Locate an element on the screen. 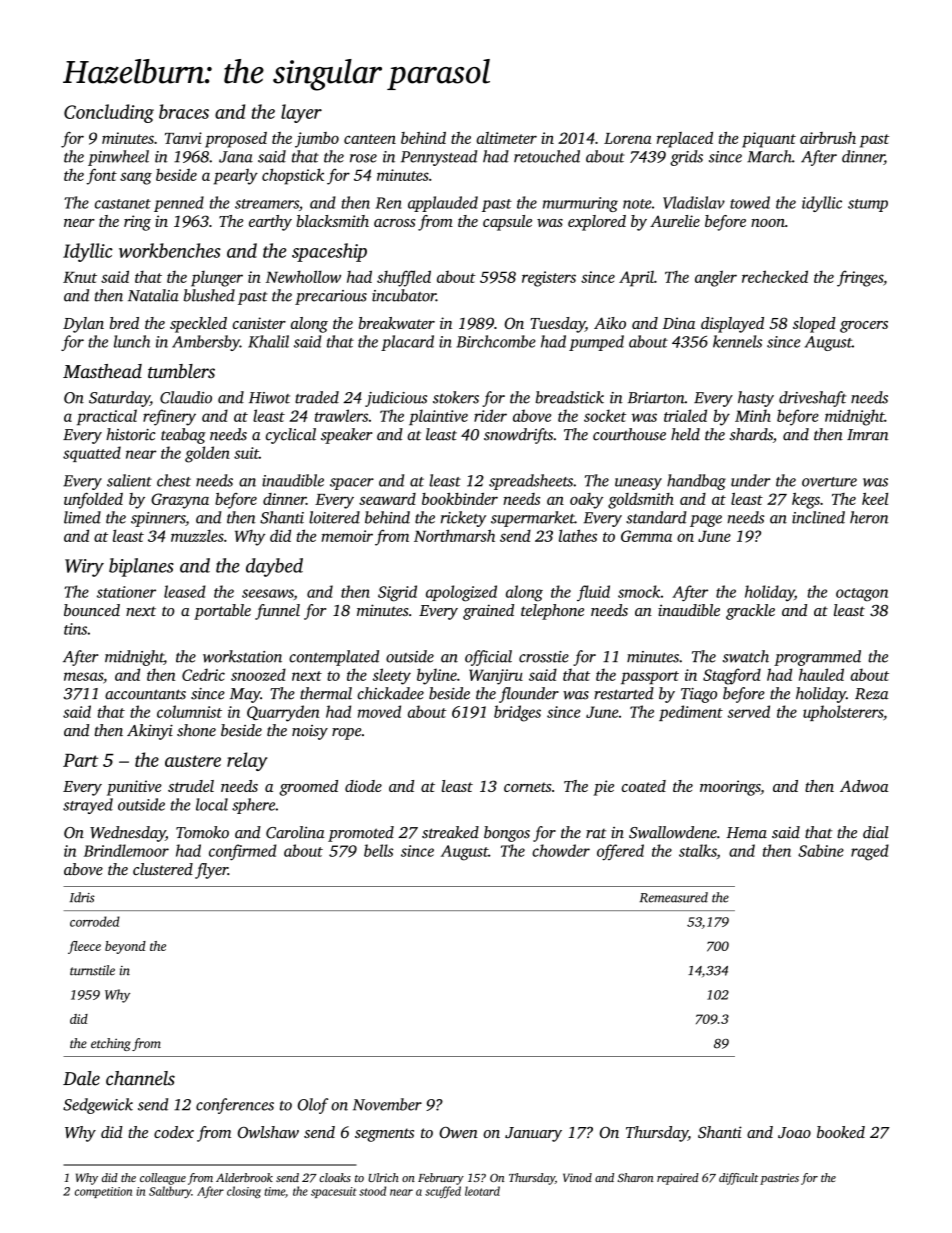  clustered is located at coordinates (163, 869).
